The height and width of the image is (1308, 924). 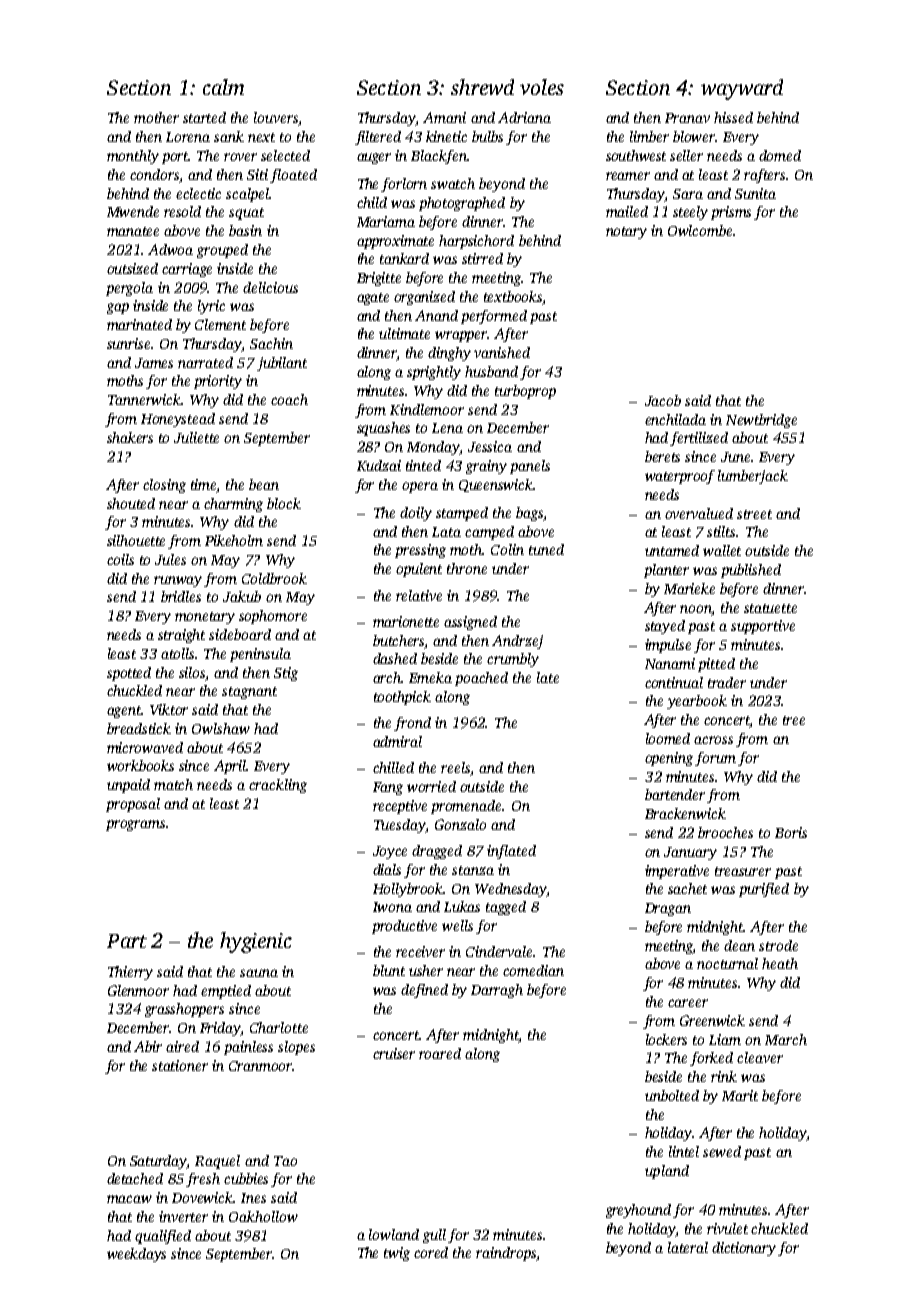 I want to click on delicious, so click(x=270, y=287).
